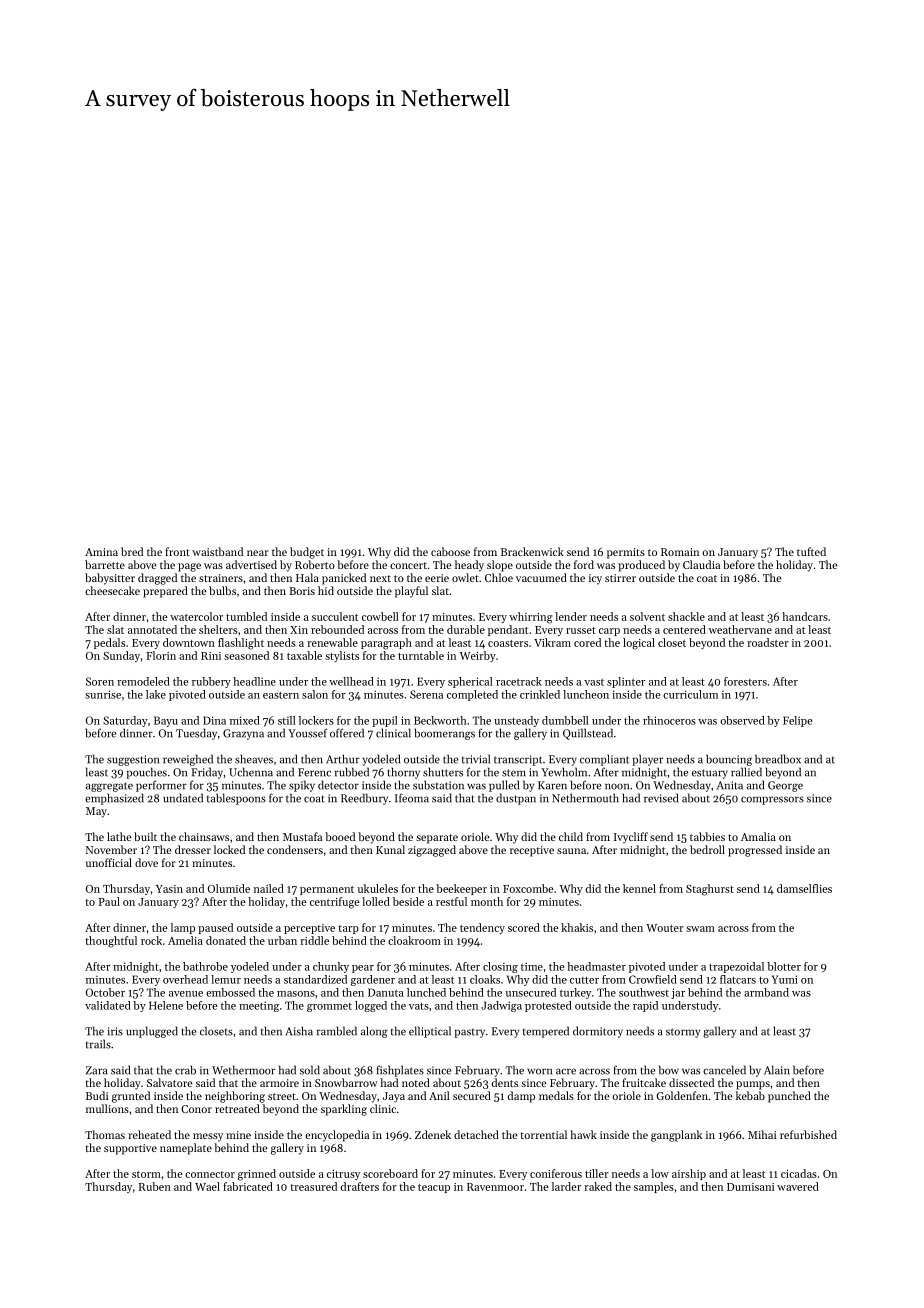 Image resolution: width=924 pixels, height=1308 pixels. Describe the element at coordinates (500, 967) in the screenshot. I see `closing` at that location.
